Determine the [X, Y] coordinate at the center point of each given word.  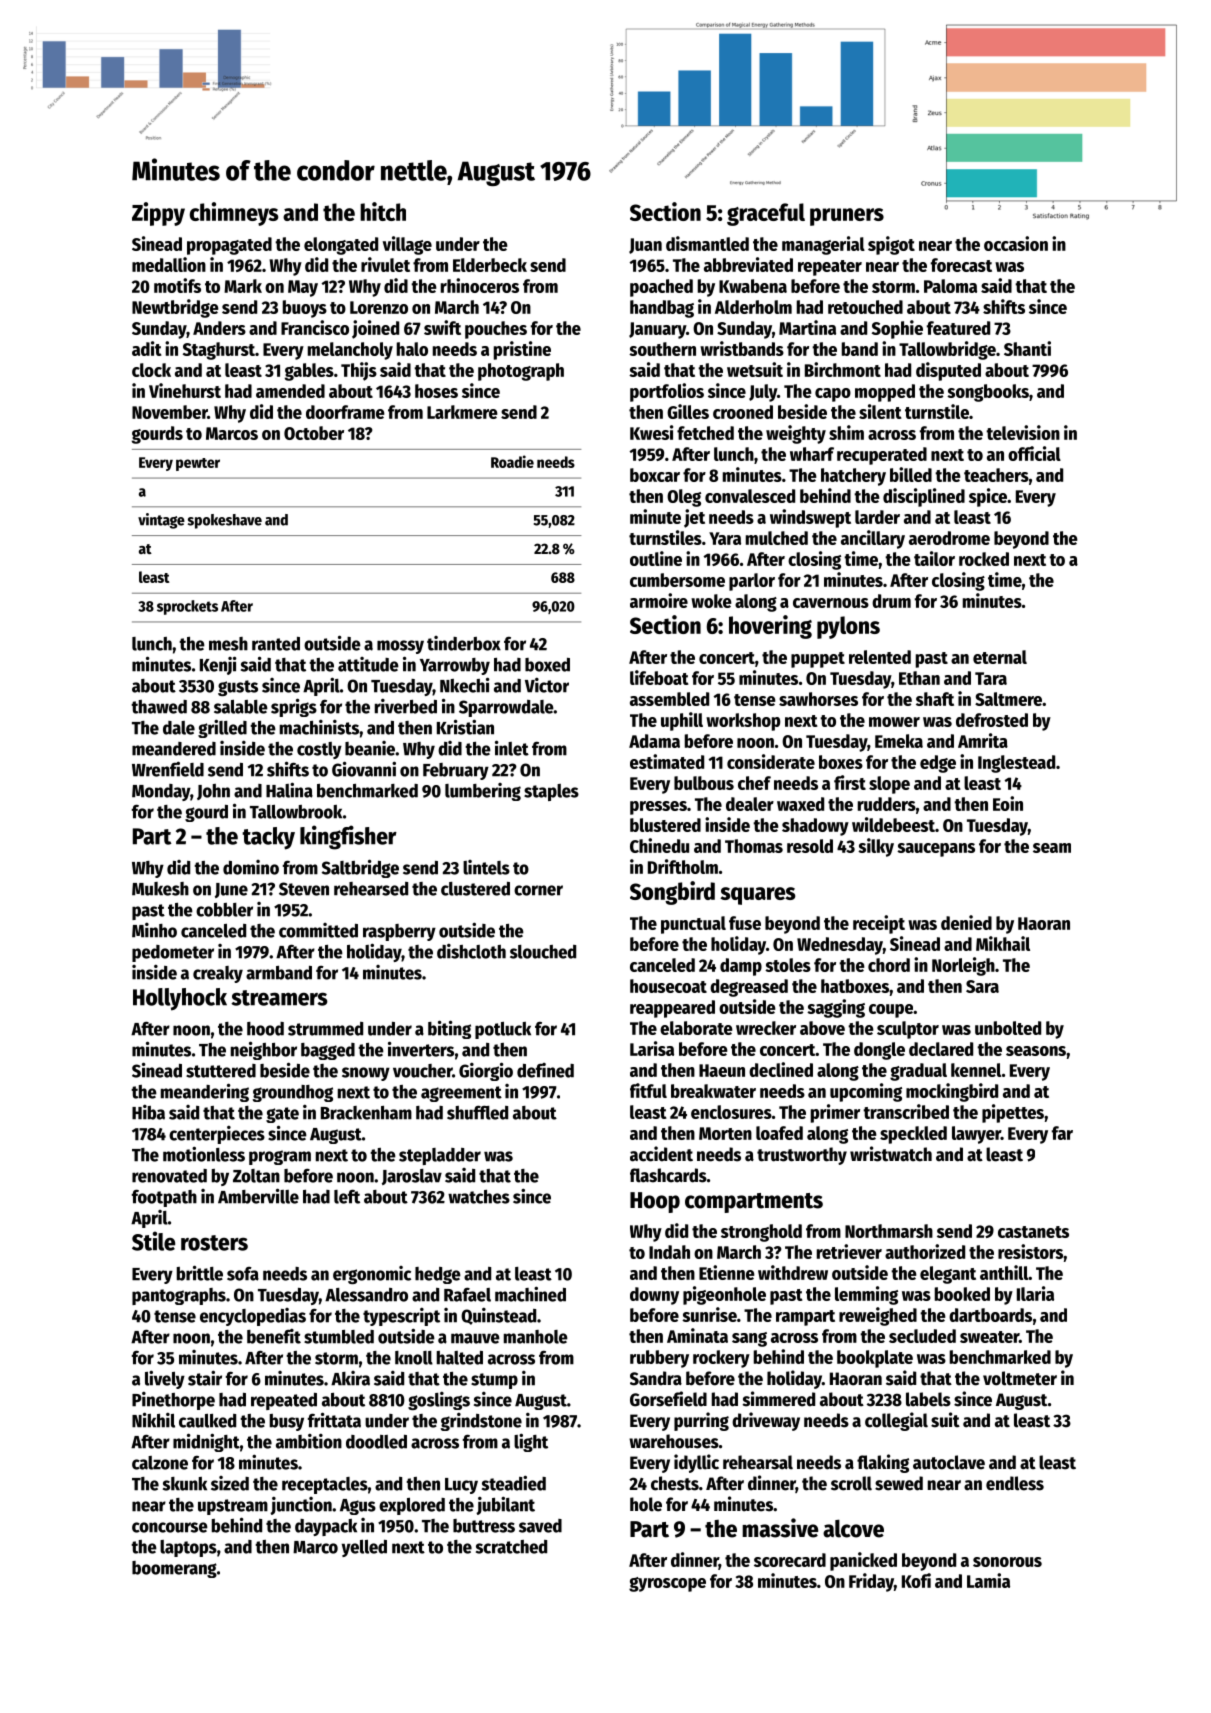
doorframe [345, 412]
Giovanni [364, 769]
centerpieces [217, 1135]
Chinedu [659, 845]
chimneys [234, 214]
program [280, 1157]
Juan [645, 246]
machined [530, 1294]
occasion [1016, 243]
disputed [948, 371]
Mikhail [1003, 943]
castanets [1033, 1232]
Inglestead [1016, 764]
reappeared [672, 1009]
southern [662, 349]
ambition [309, 1441]
